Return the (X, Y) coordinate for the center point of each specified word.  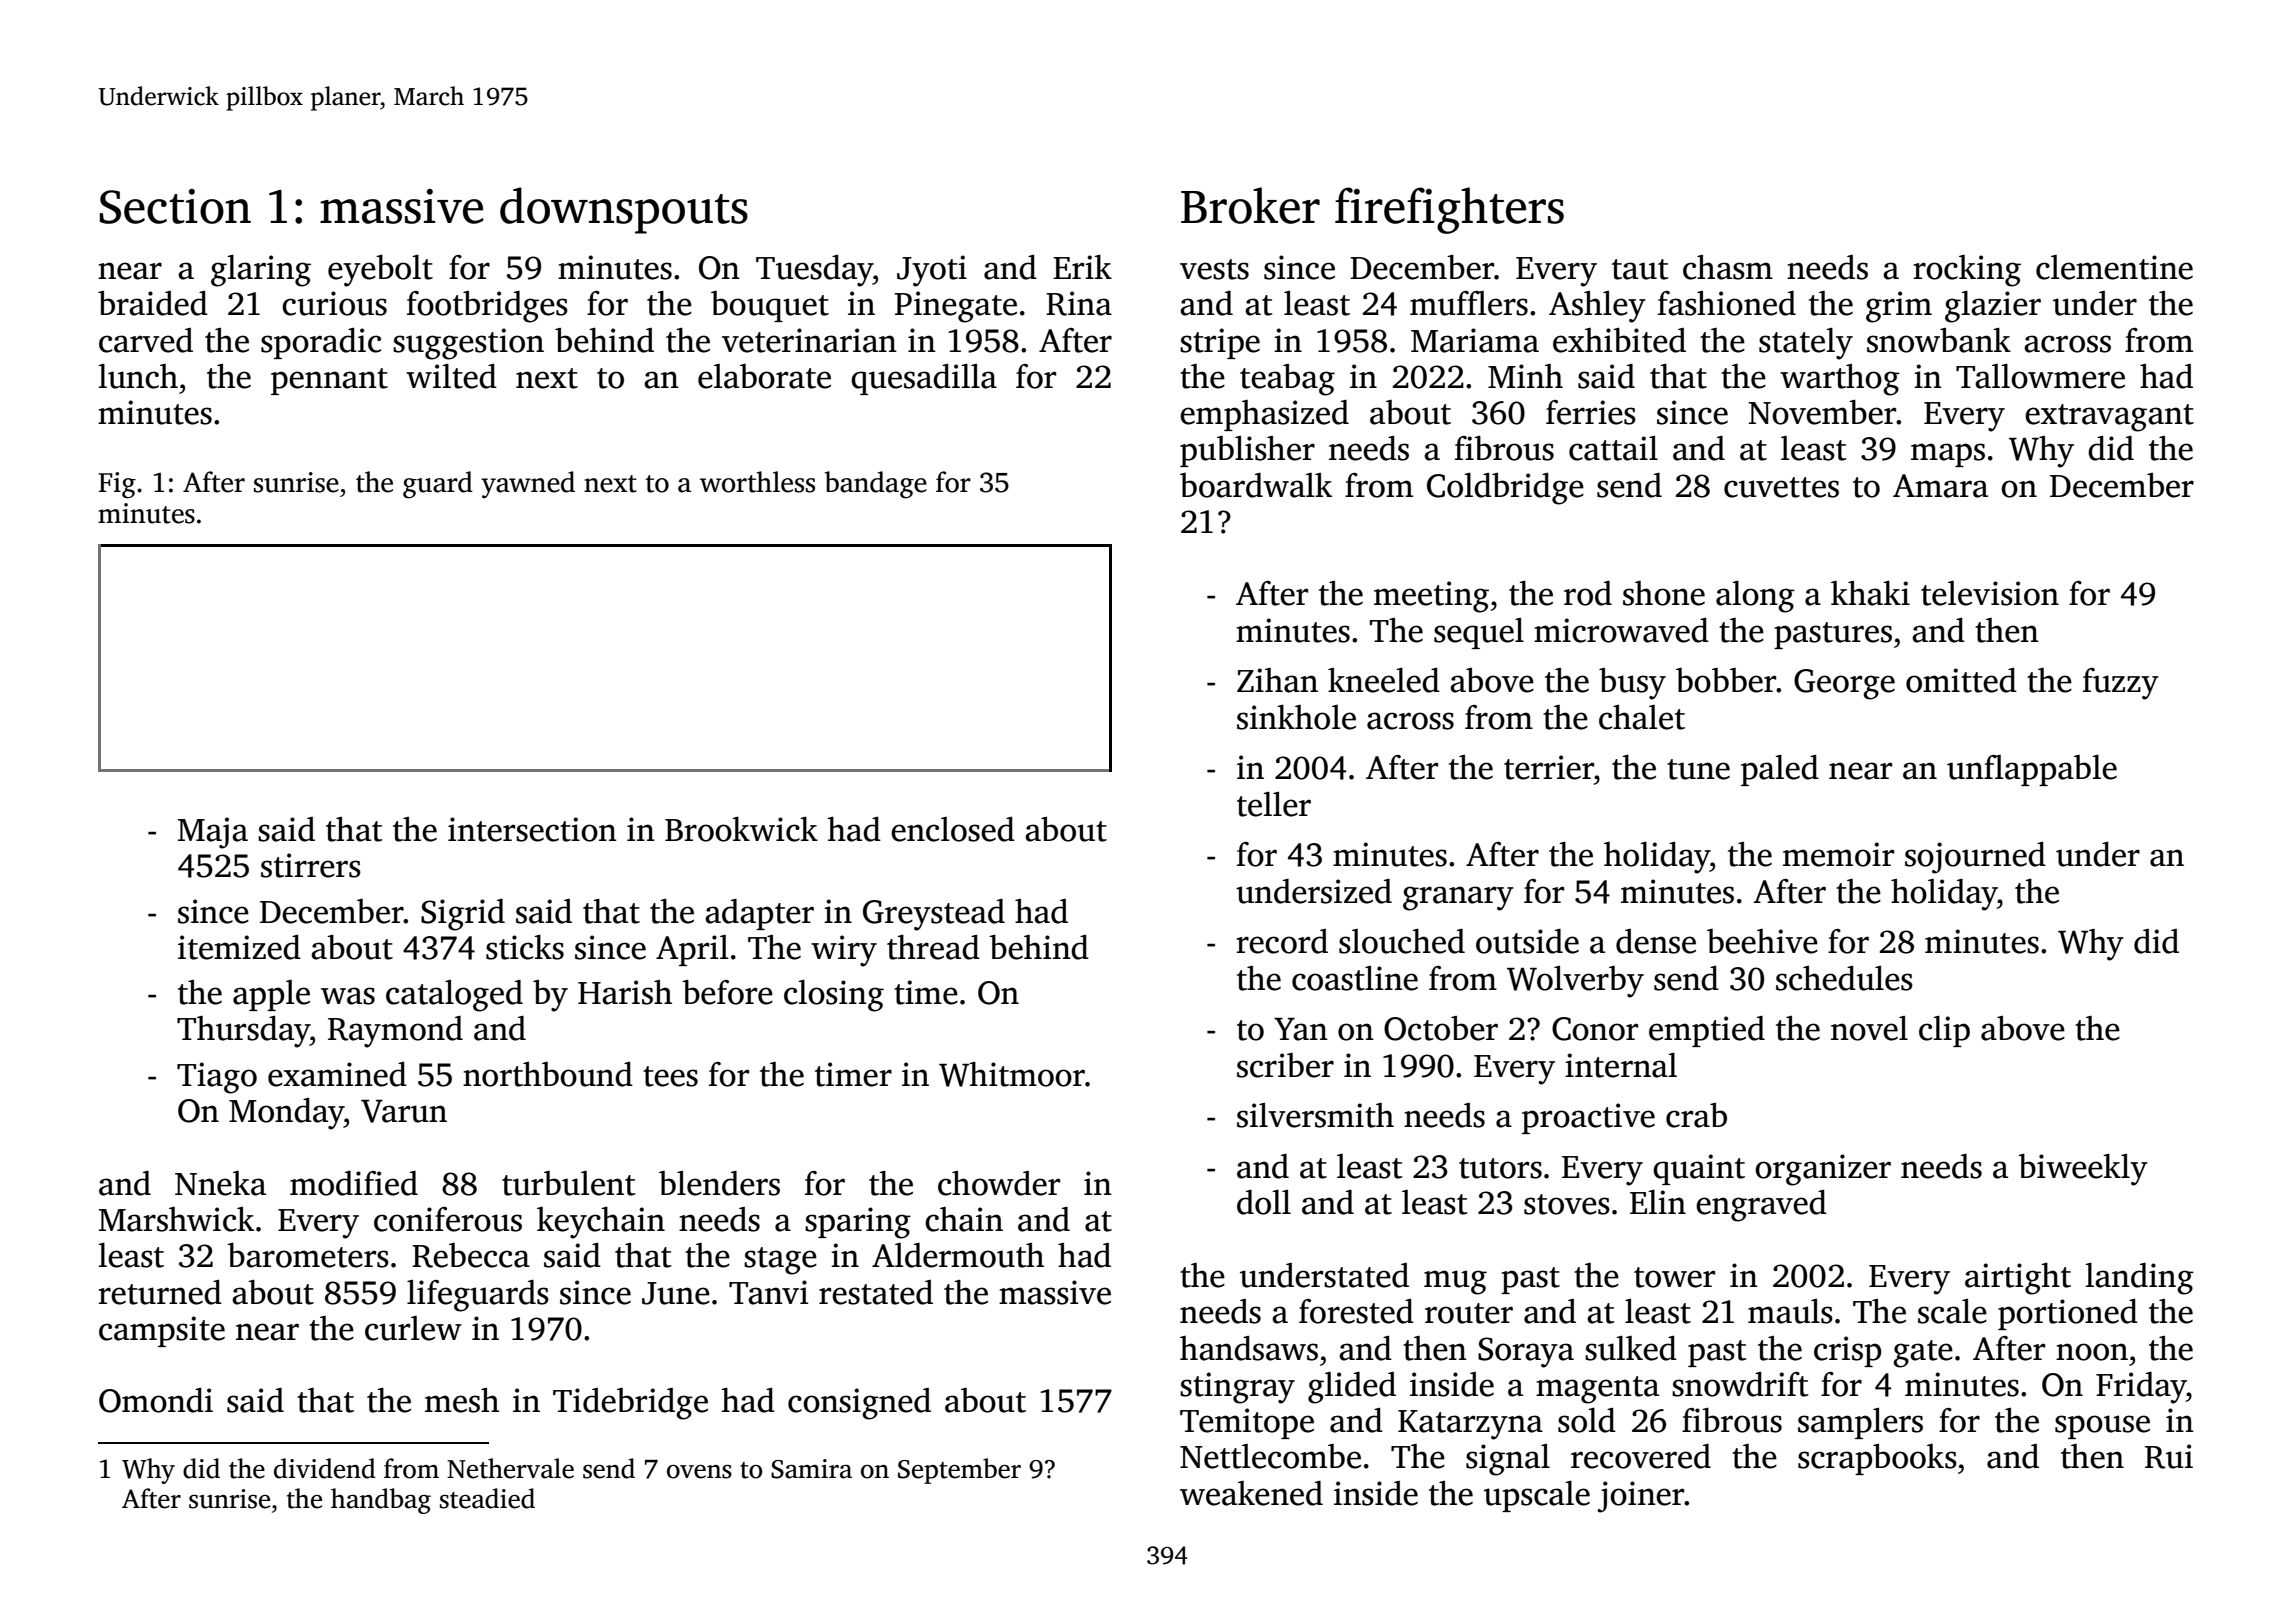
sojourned (1975, 858)
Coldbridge (1505, 488)
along (1755, 596)
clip (1944, 1031)
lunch (138, 376)
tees (670, 1076)
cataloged (454, 996)
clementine (2114, 267)
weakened (1251, 1493)
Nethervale (510, 1468)
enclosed (953, 829)
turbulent (569, 1183)
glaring (261, 270)
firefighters (1449, 210)
